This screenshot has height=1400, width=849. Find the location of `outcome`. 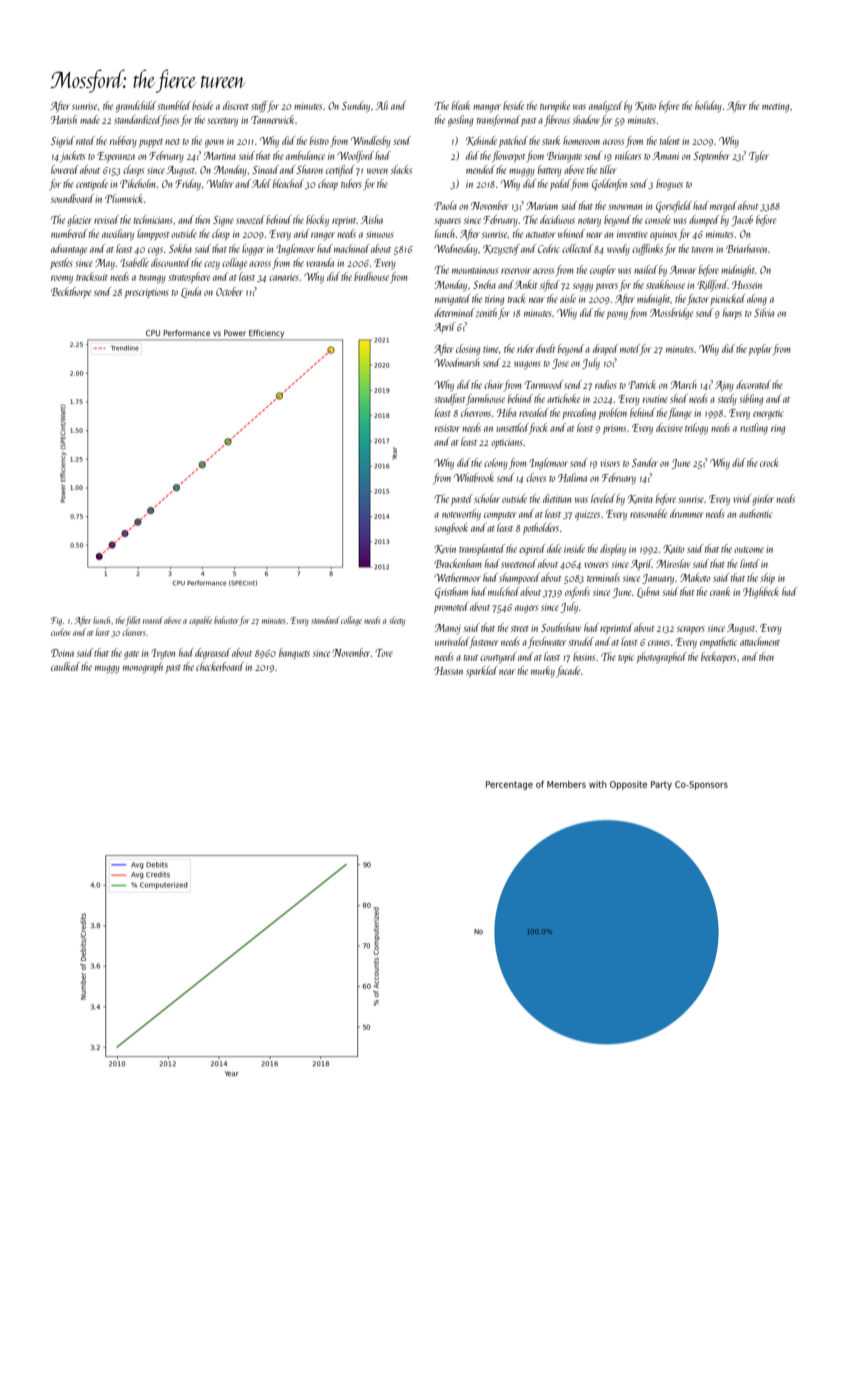

outcome is located at coordinates (749, 550).
